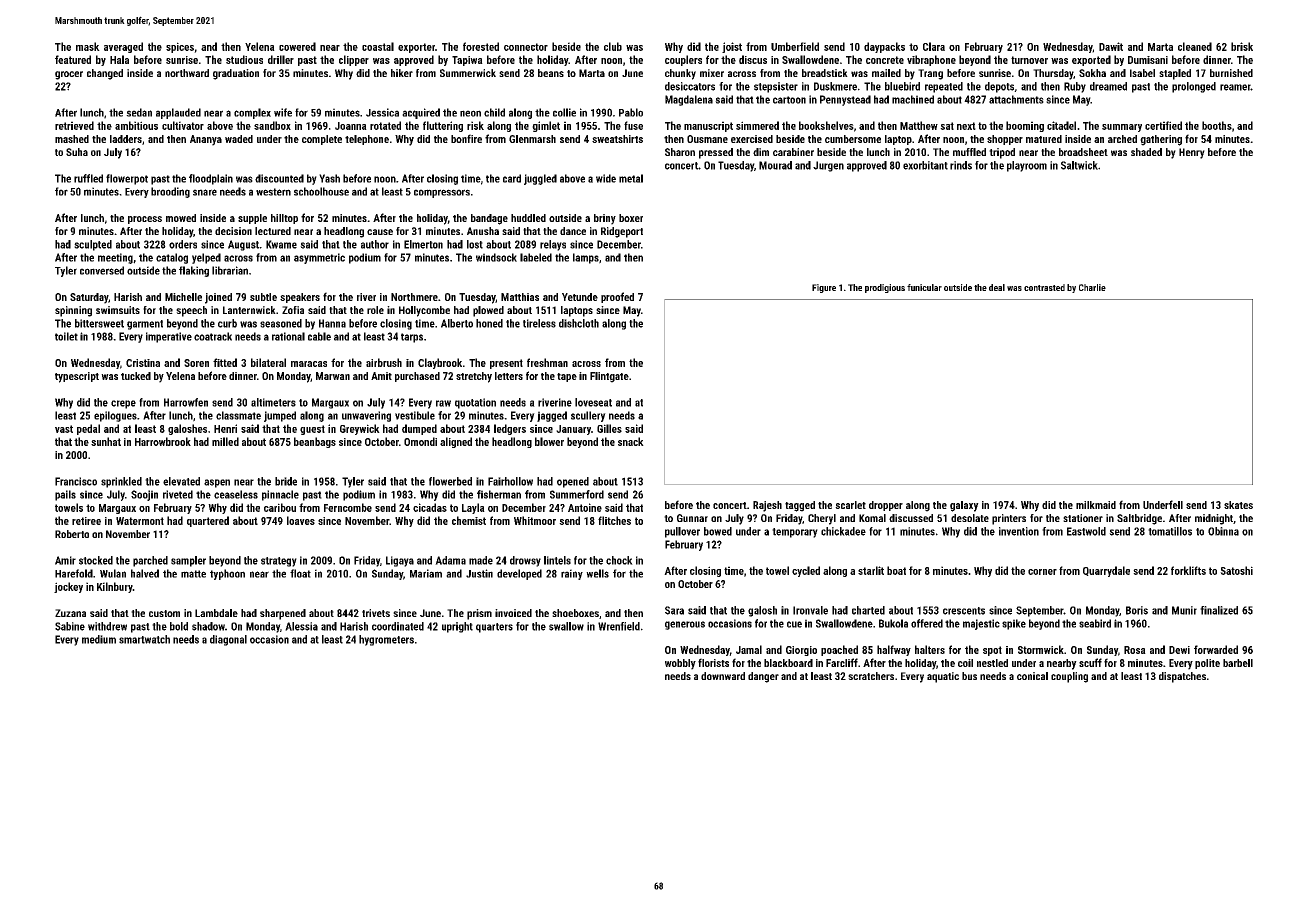  Describe the element at coordinates (1096, 505) in the screenshot. I see `milkmaid` at that location.
